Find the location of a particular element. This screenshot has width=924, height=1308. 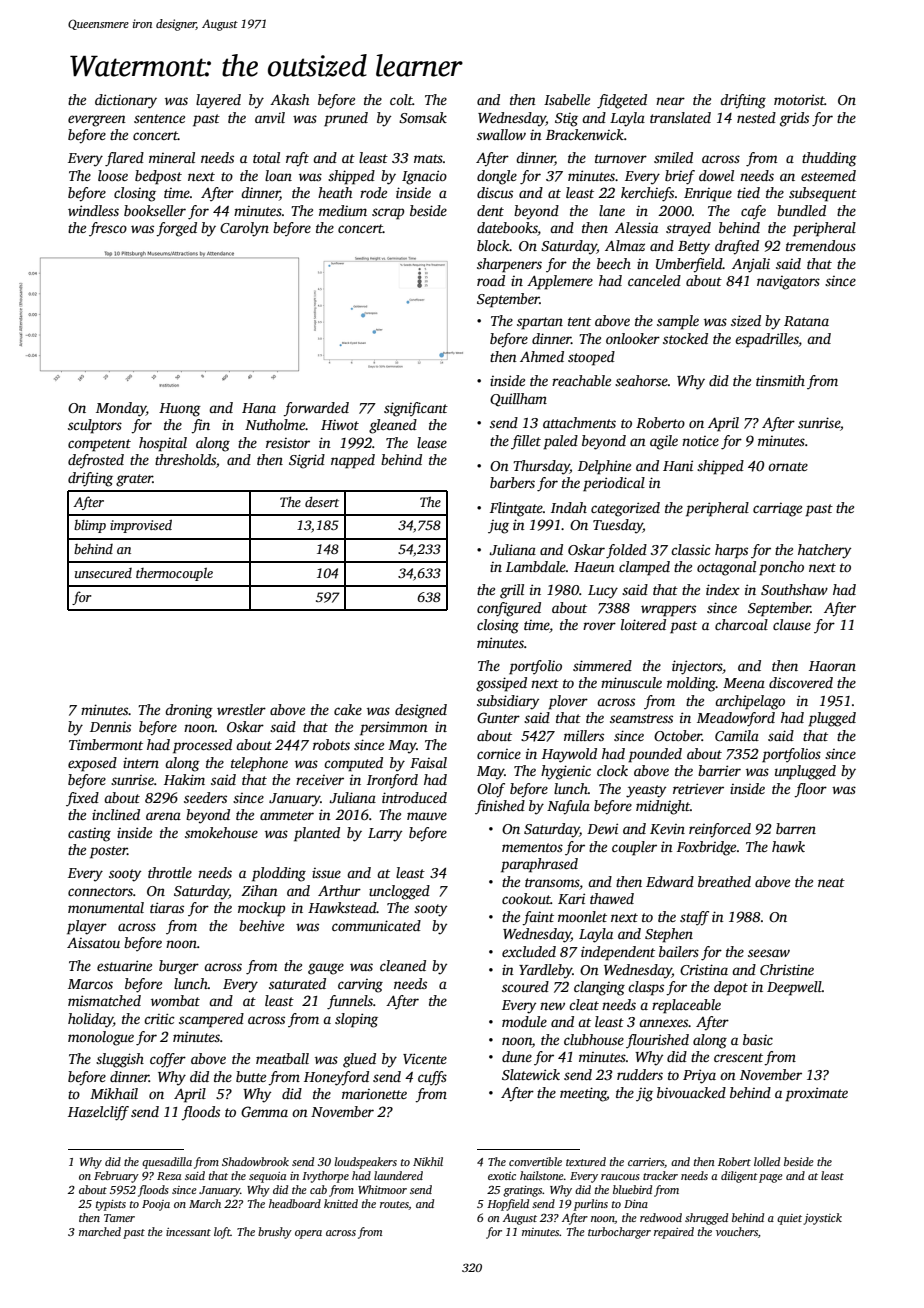

improvised is located at coordinates (141, 526).
